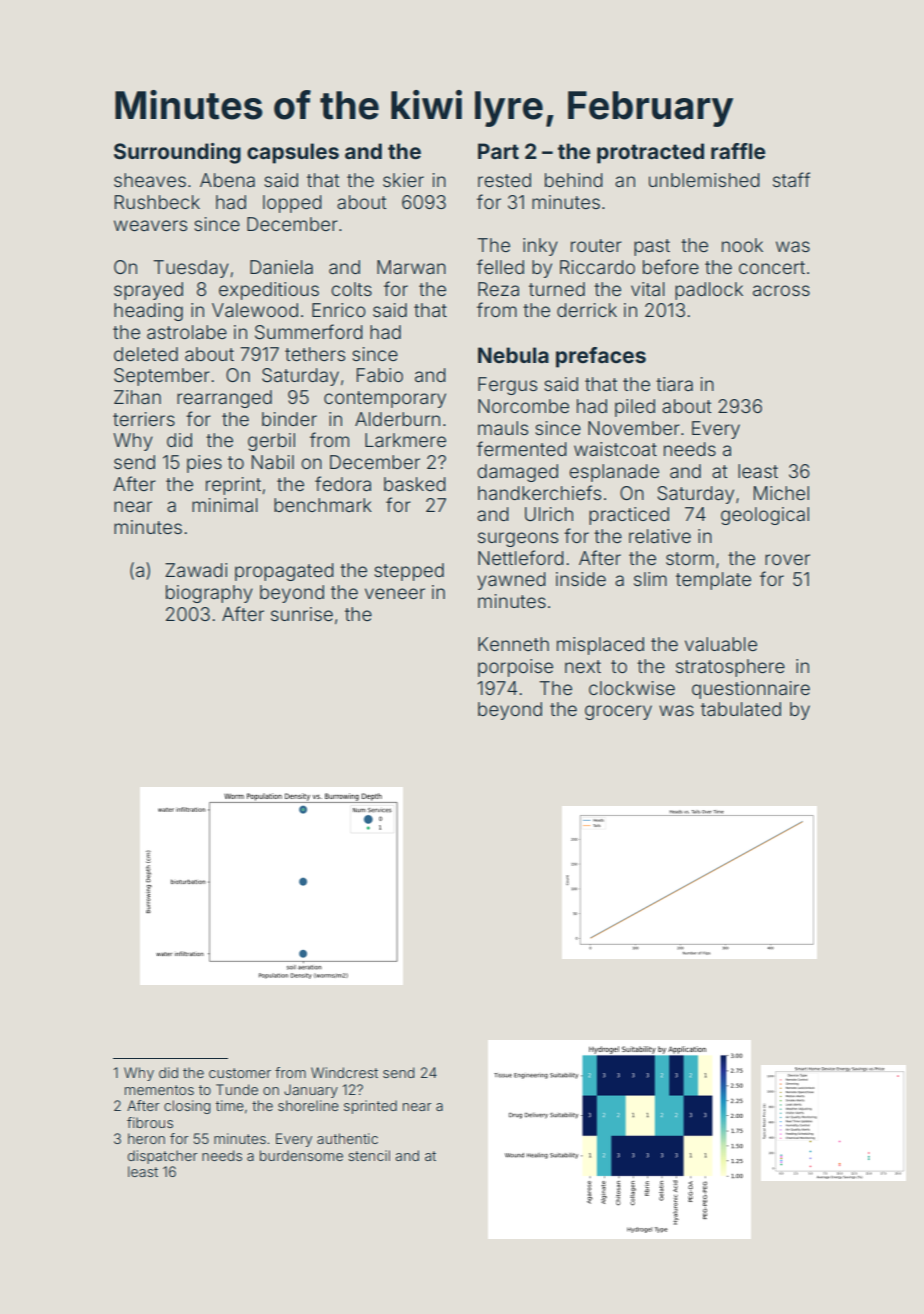  What do you see at coordinates (344, 1072) in the screenshot?
I see `Windcrest` at bounding box center [344, 1072].
